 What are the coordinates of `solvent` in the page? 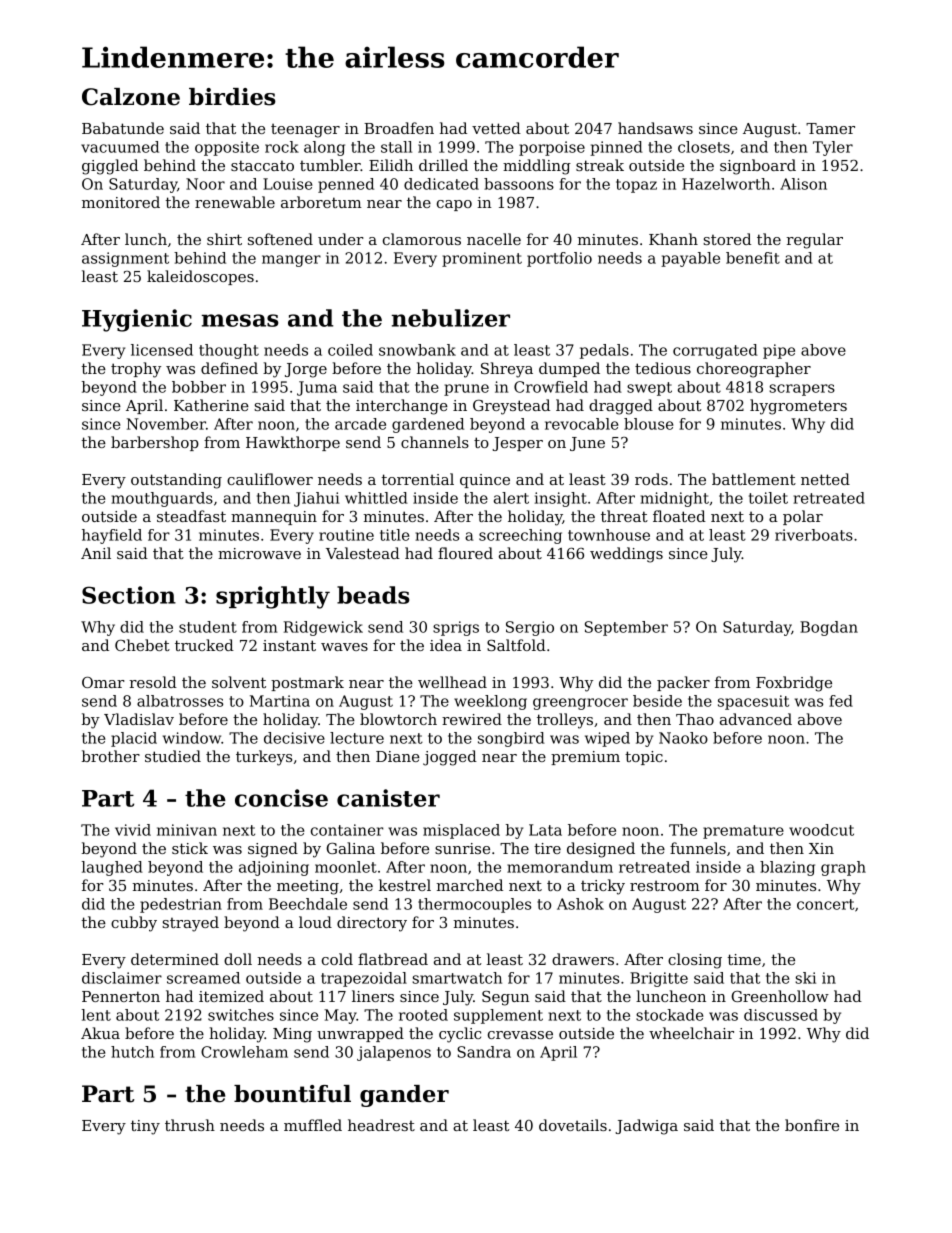 It's located at (239, 682).
